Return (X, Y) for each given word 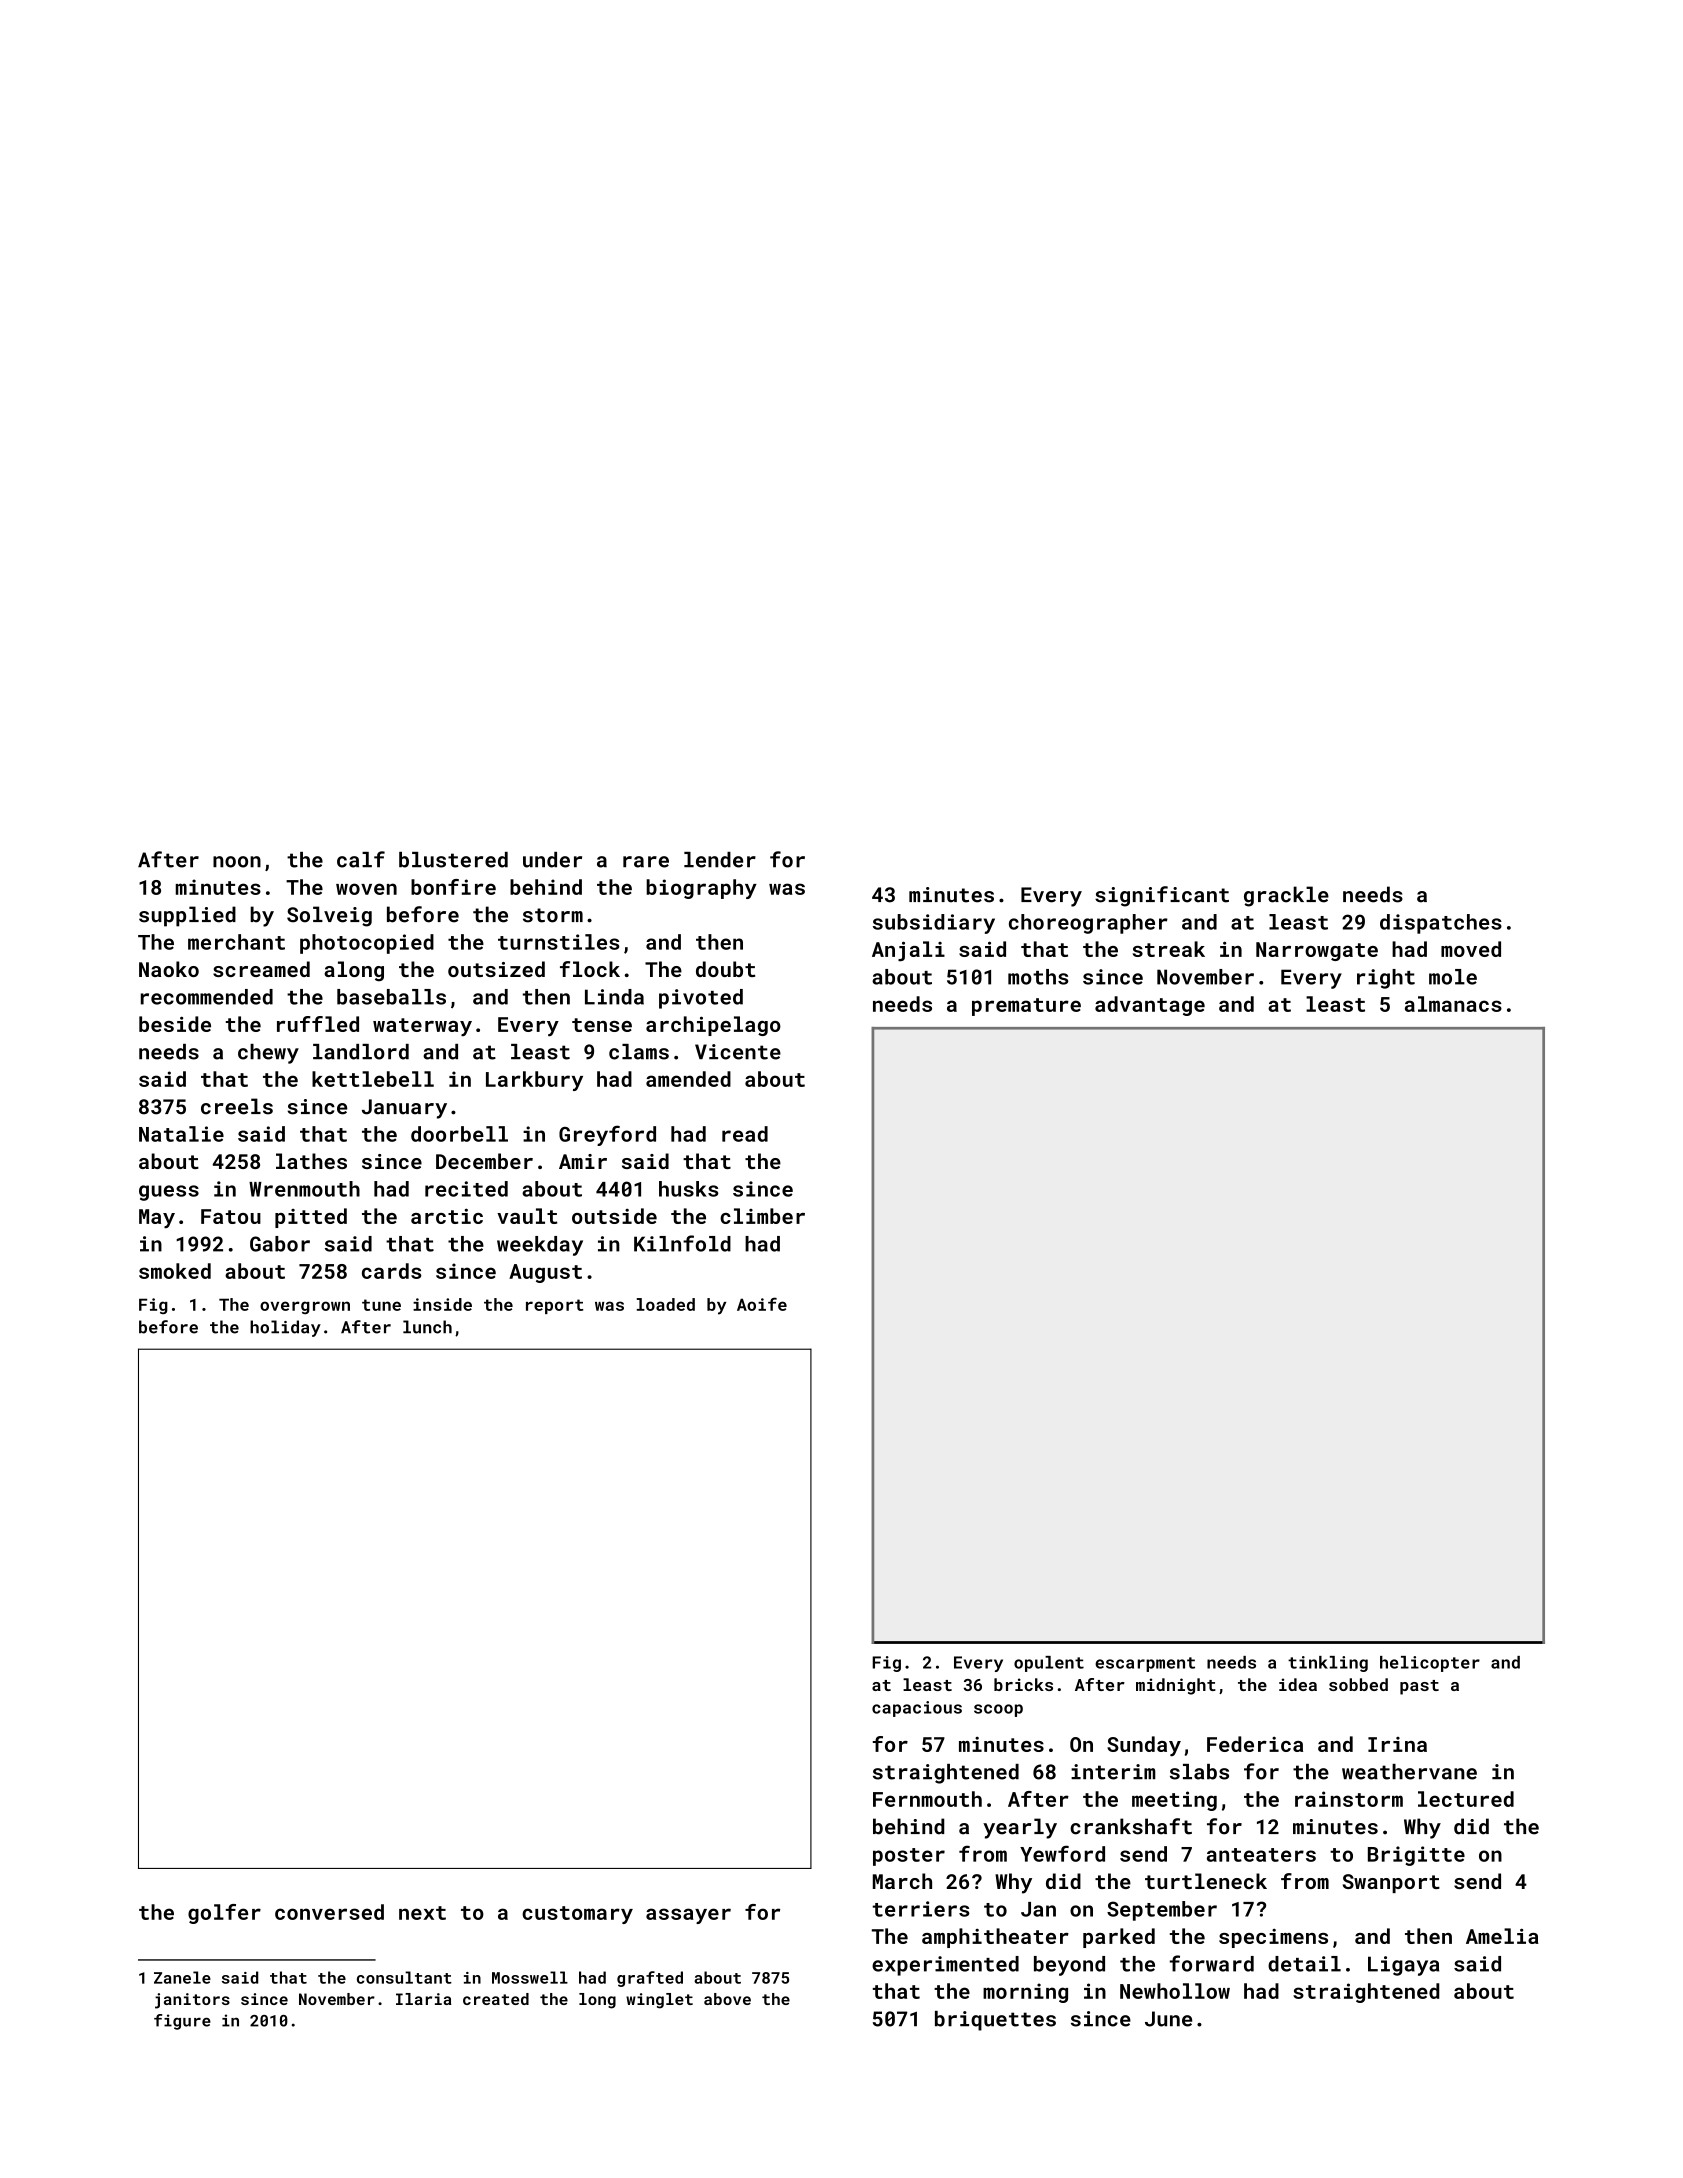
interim (1113, 1772)
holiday (285, 1328)
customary (577, 1915)
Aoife (762, 1304)
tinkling (1328, 1664)
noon (237, 862)
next (422, 1913)
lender (720, 860)
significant (1162, 896)
